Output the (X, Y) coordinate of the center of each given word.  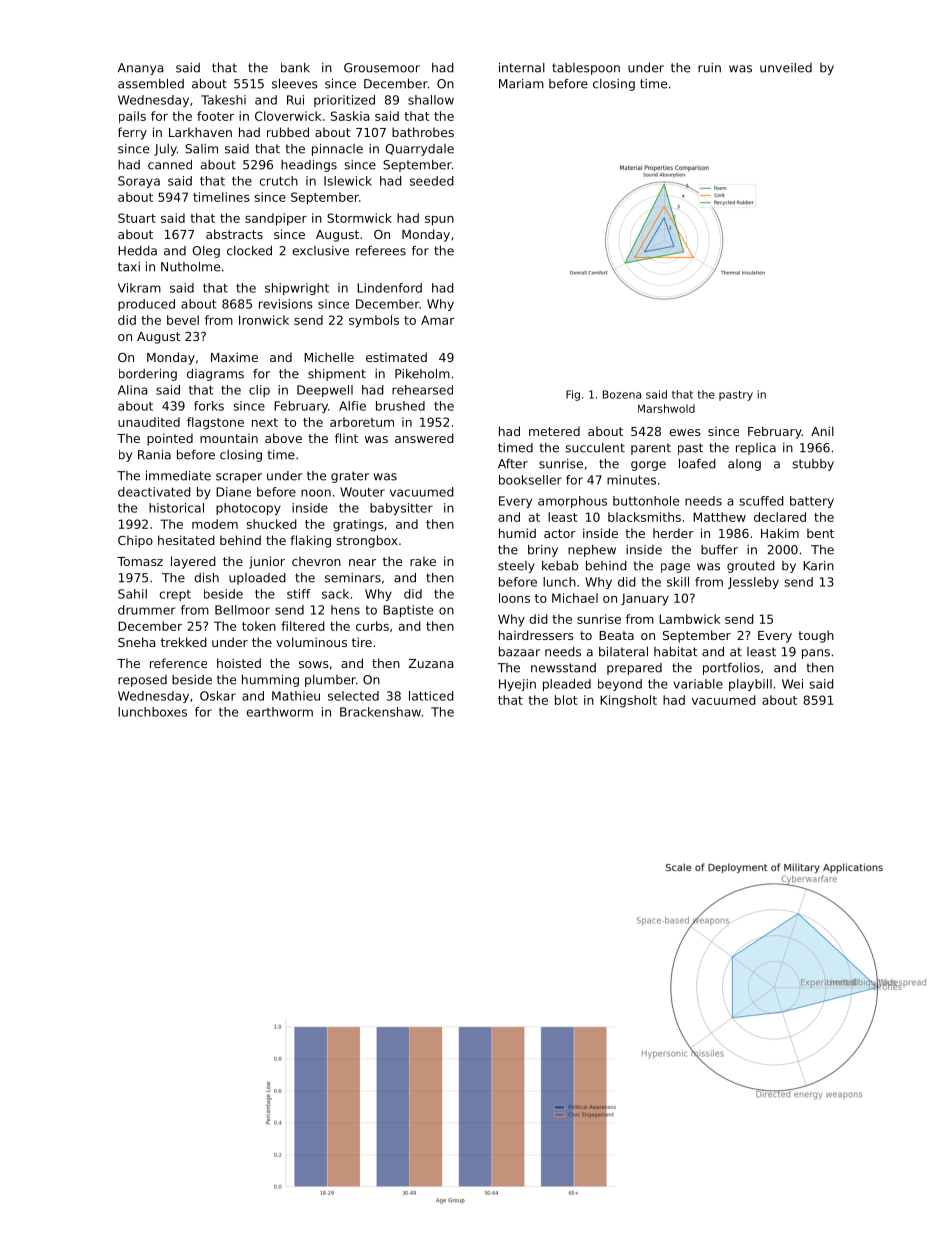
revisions (286, 304)
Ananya (140, 69)
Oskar (218, 696)
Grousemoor (382, 68)
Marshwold (666, 408)
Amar (438, 320)
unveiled (786, 68)
